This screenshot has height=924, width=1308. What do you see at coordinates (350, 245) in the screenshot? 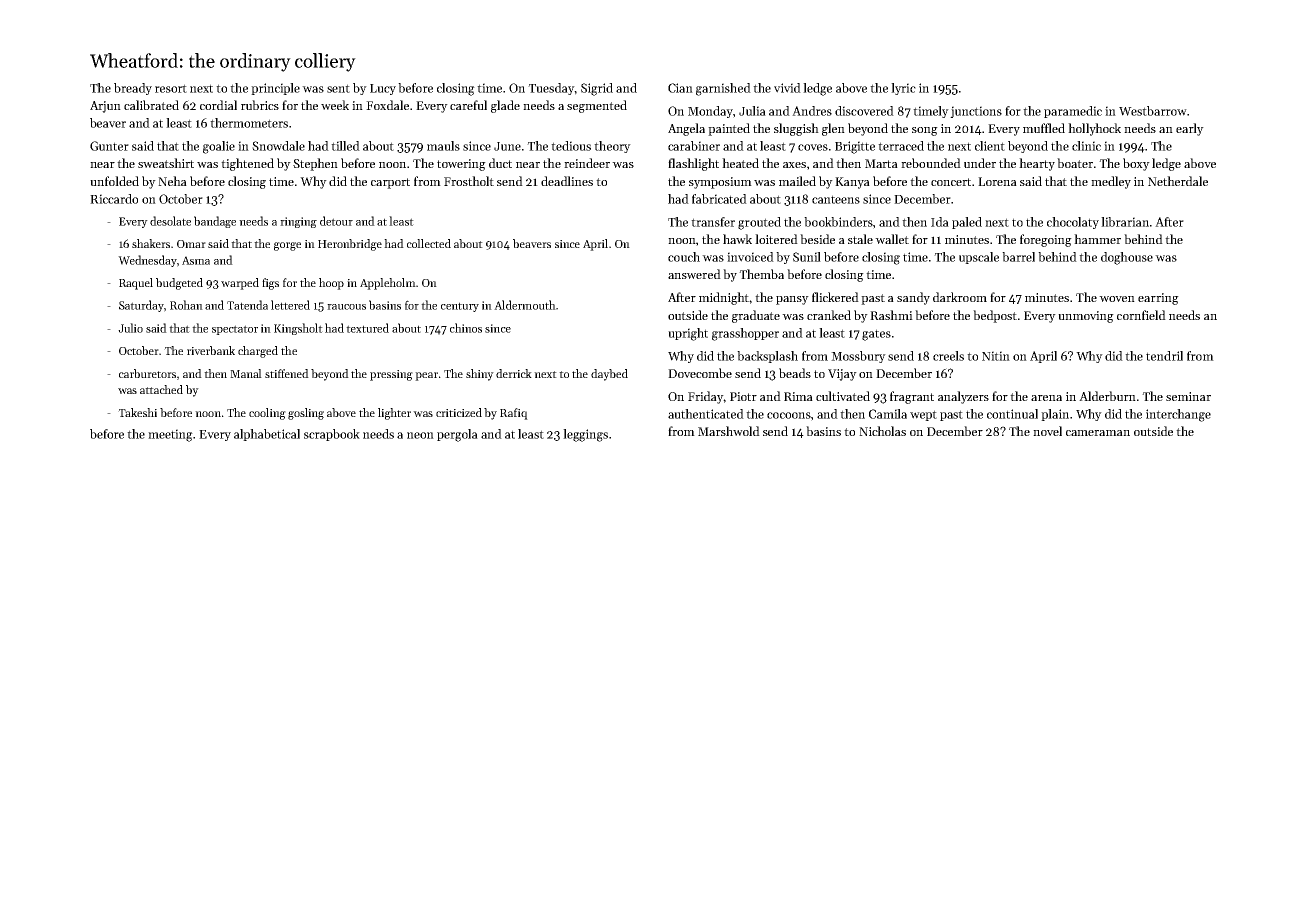
I see `Heronbridge` at bounding box center [350, 245].
